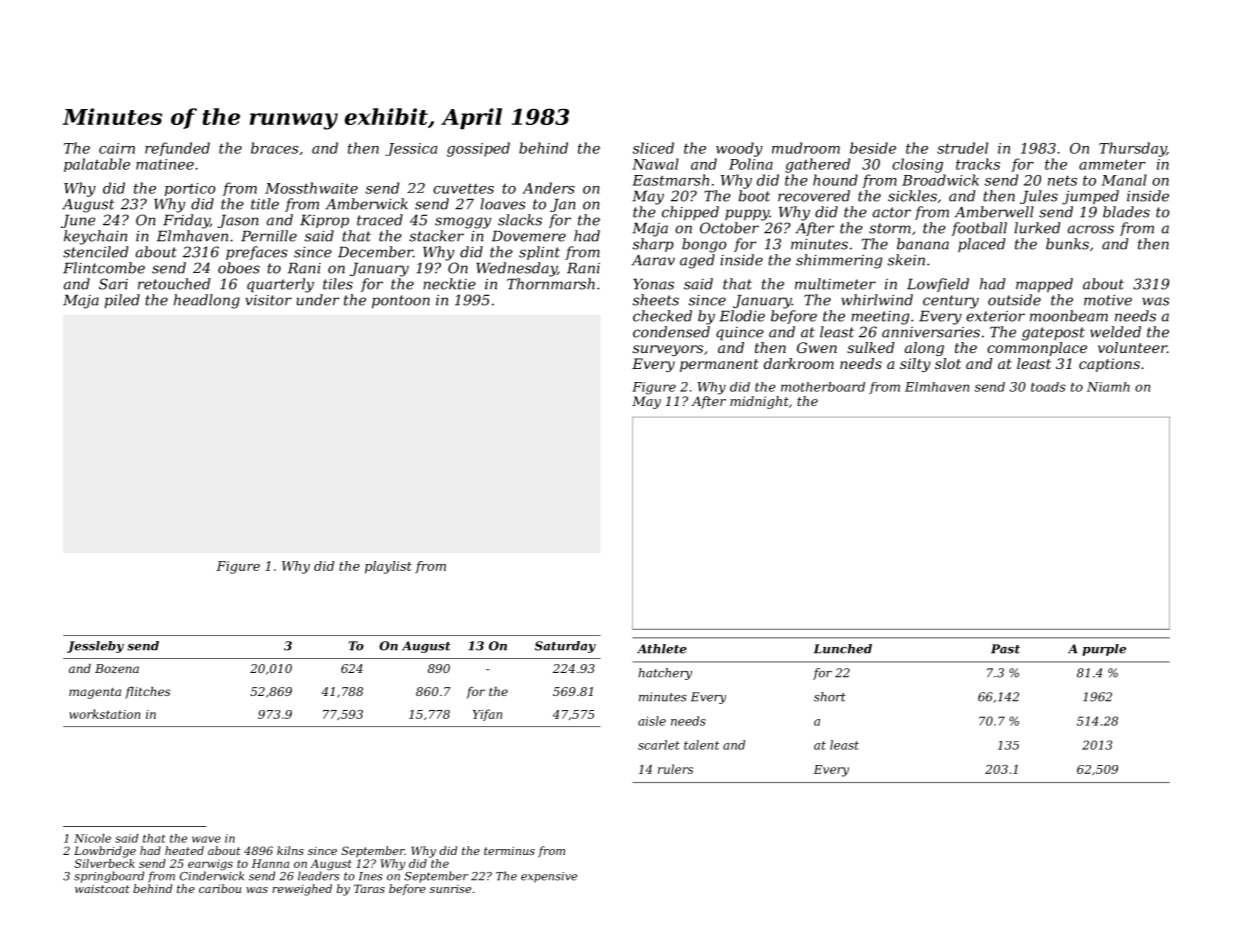 The image size is (1233, 952). I want to click on Thursday, so click(1132, 149).
